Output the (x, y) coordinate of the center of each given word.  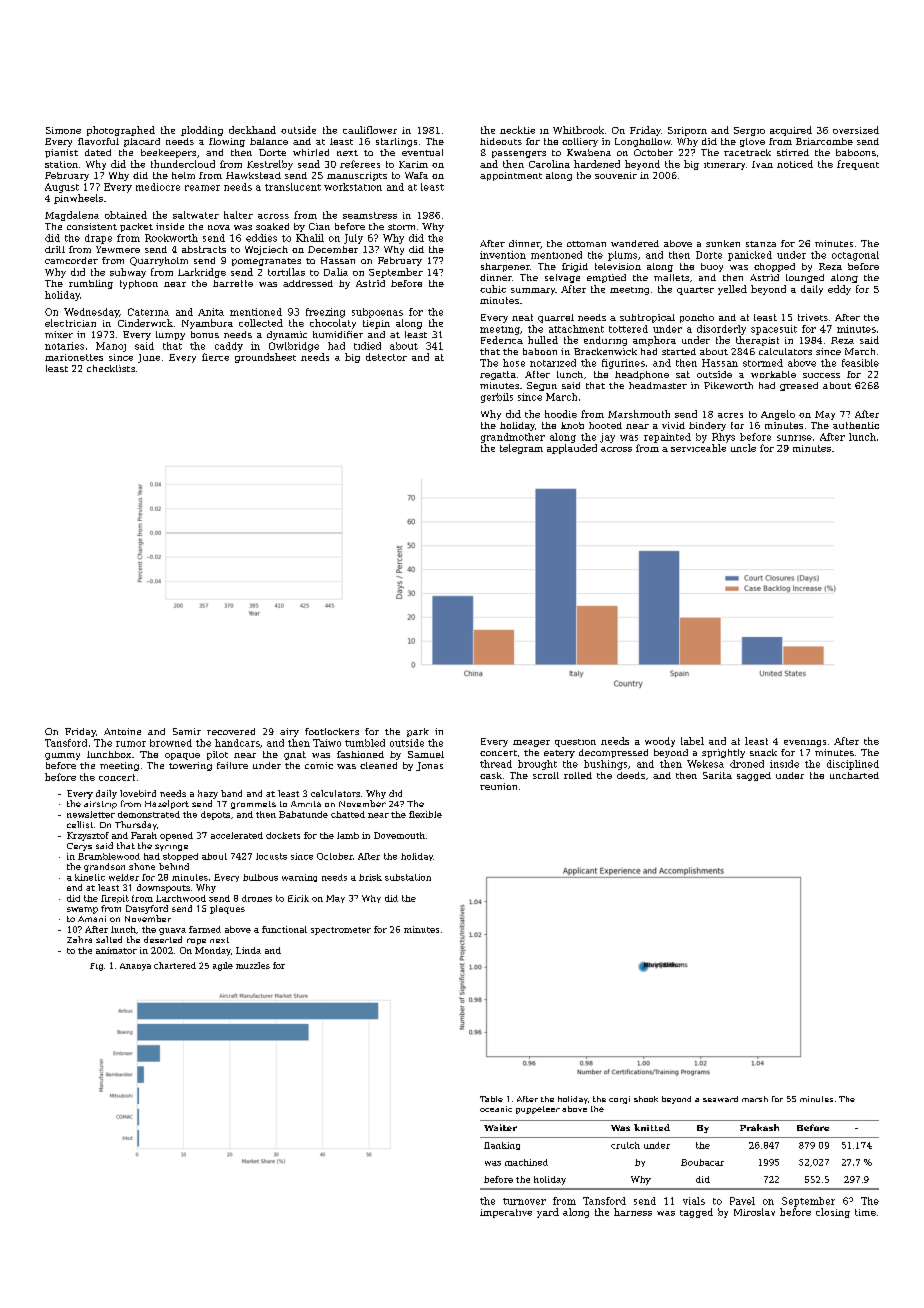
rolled (578, 775)
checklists (111, 368)
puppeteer (538, 1110)
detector (386, 357)
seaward (720, 1099)
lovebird (138, 793)
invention (503, 255)
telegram (521, 449)
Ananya (135, 967)
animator (116, 950)
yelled (732, 290)
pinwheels (78, 199)
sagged (754, 776)
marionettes (74, 357)
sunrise (794, 438)
